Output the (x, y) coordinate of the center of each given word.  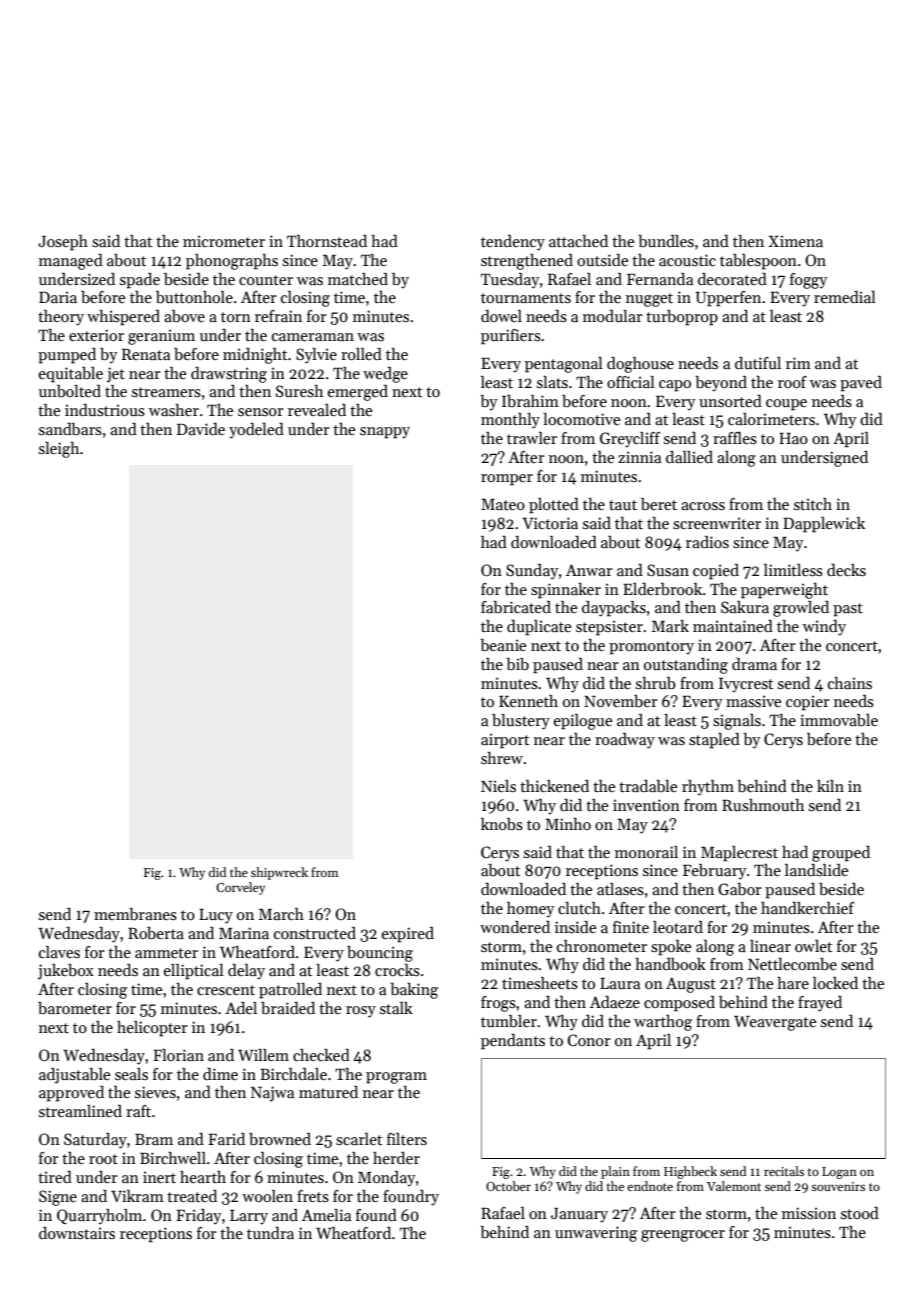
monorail (646, 852)
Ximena (795, 241)
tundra (270, 1233)
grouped (841, 854)
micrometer (224, 241)
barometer (75, 1008)
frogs (498, 1004)
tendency (513, 243)
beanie (503, 645)
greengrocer (683, 1236)
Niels (498, 786)
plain (615, 1172)
